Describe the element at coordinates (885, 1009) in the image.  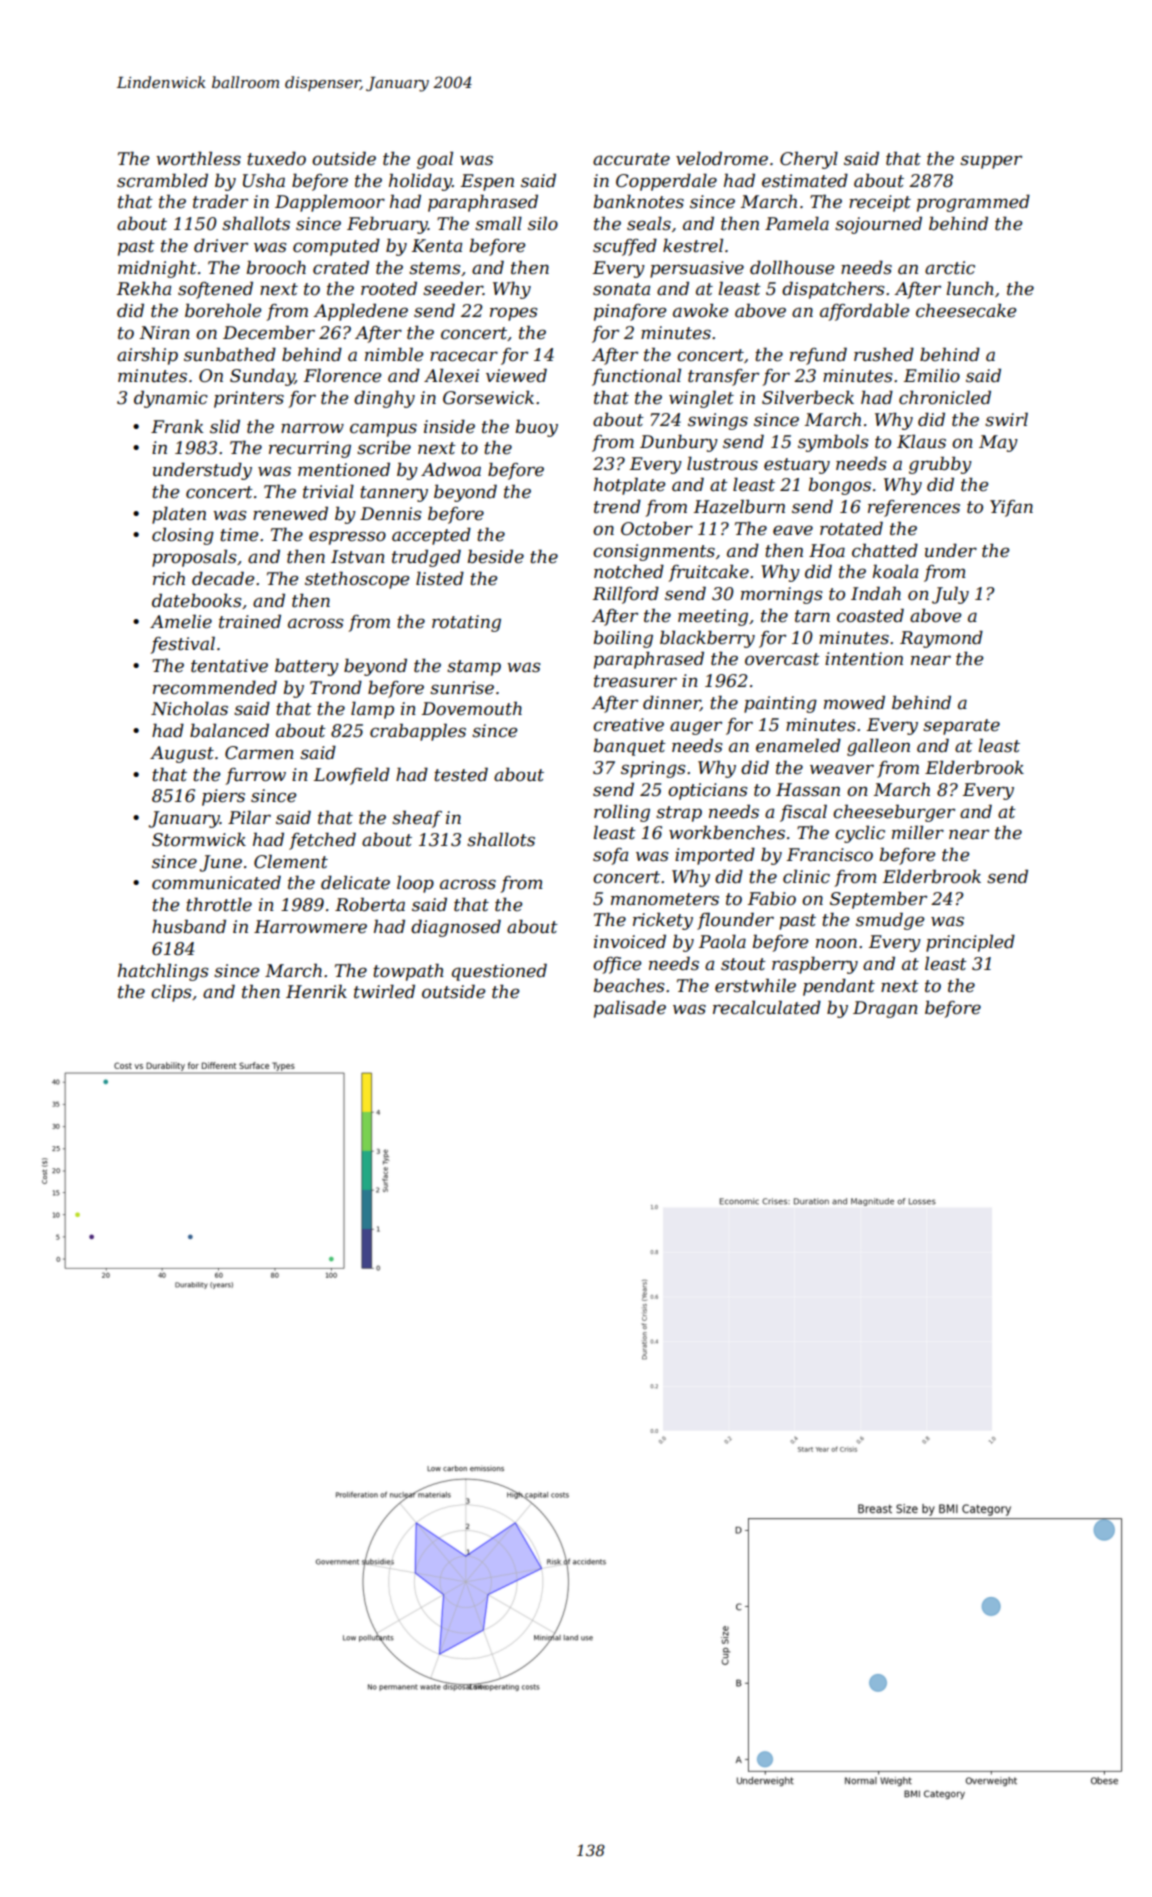
I see `Dragan` at that location.
